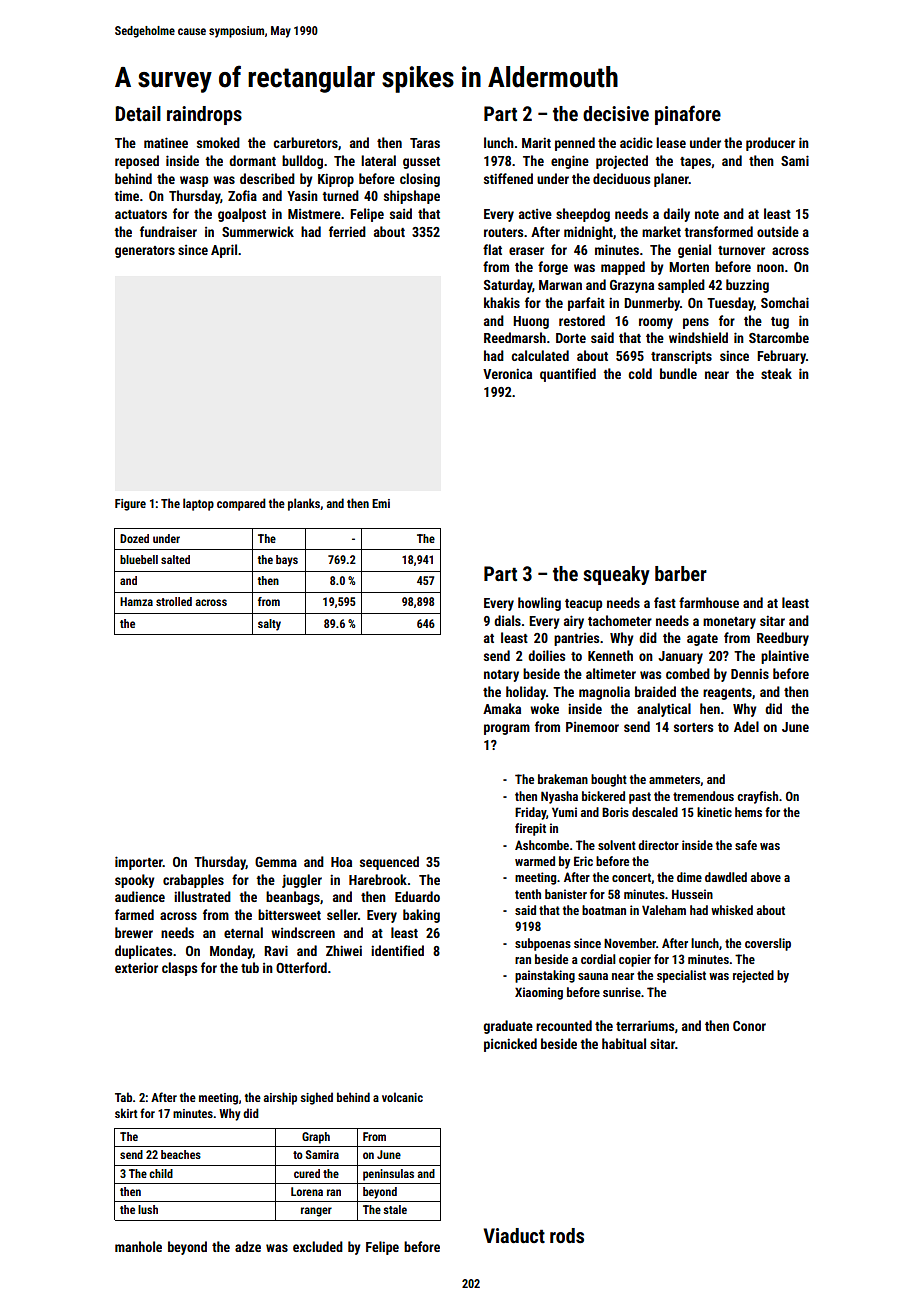  What do you see at coordinates (502, 708) in the image?
I see `Amaka` at bounding box center [502, 708].
